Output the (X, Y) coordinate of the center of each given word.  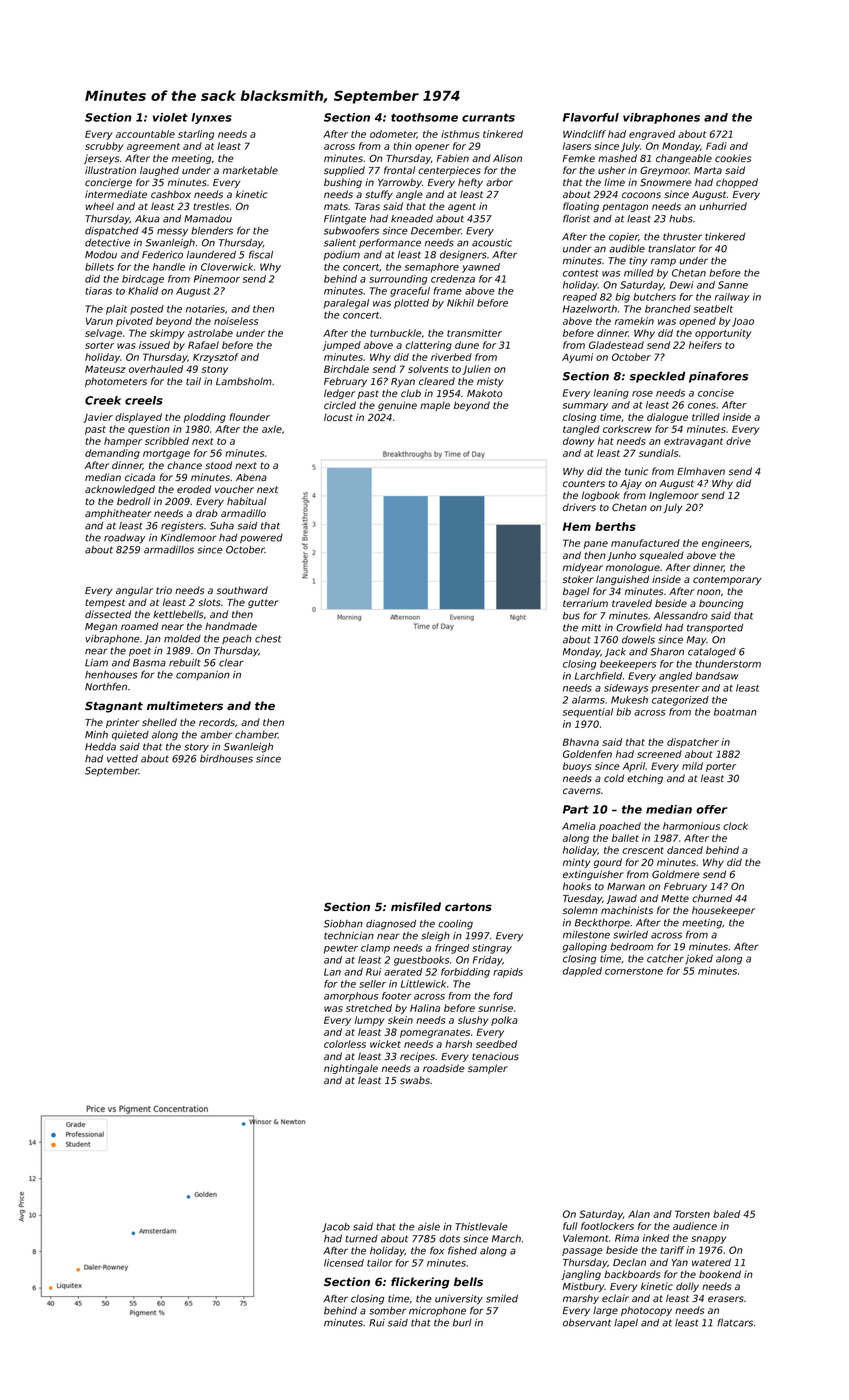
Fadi (716, 146)
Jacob (336, 1228)
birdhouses (226, 759)
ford (503, 996)
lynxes (211, 118)
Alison (507, 158)
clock (735, 826)
